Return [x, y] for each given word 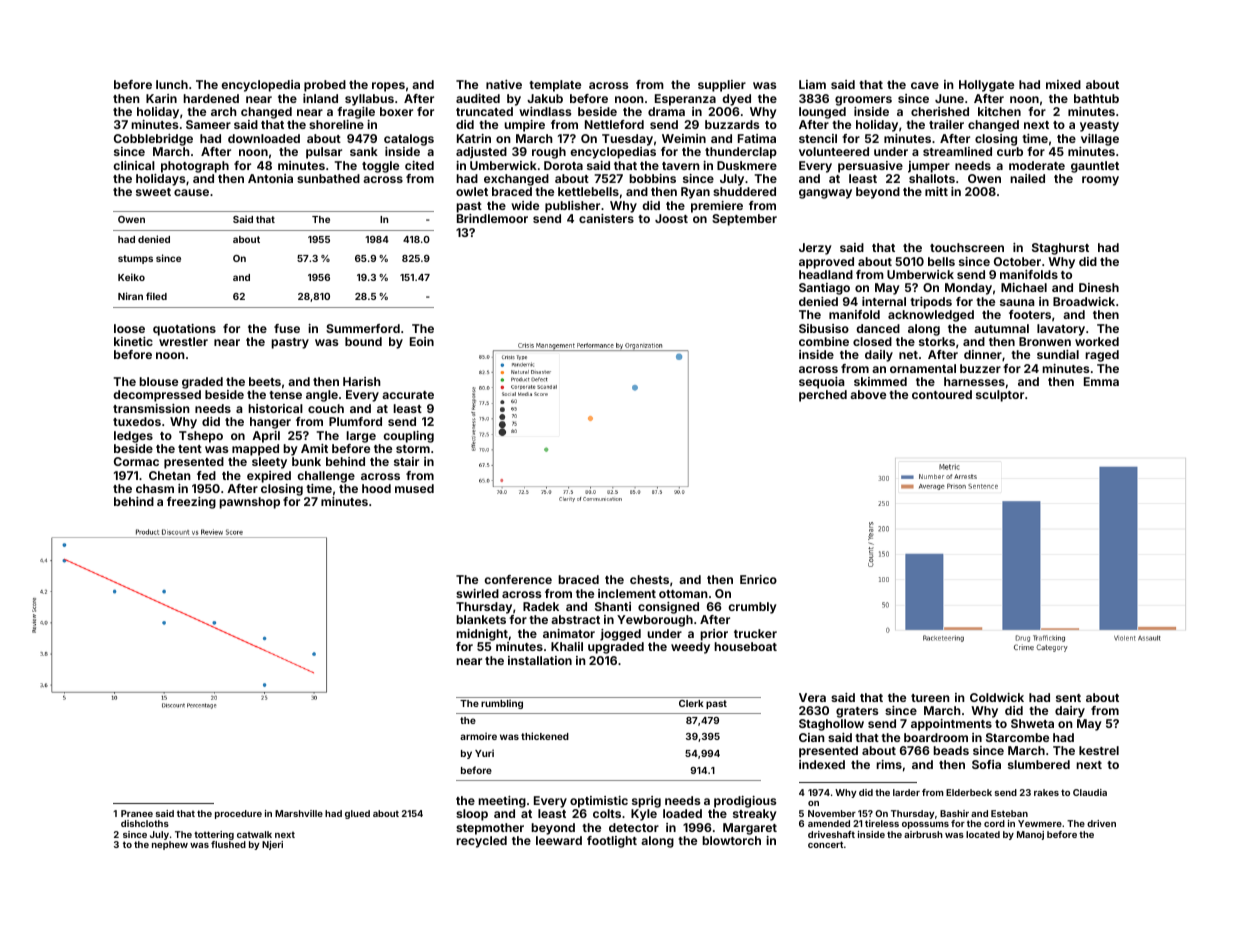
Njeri [272, 845]
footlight [612, 842]
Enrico [758, 579]
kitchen [999, 111]
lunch [172, 84]
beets [265, 381]
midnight [482, 635]
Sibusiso [824, 328]
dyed [736, 100]
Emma [1101, 381]
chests [649, 579]
